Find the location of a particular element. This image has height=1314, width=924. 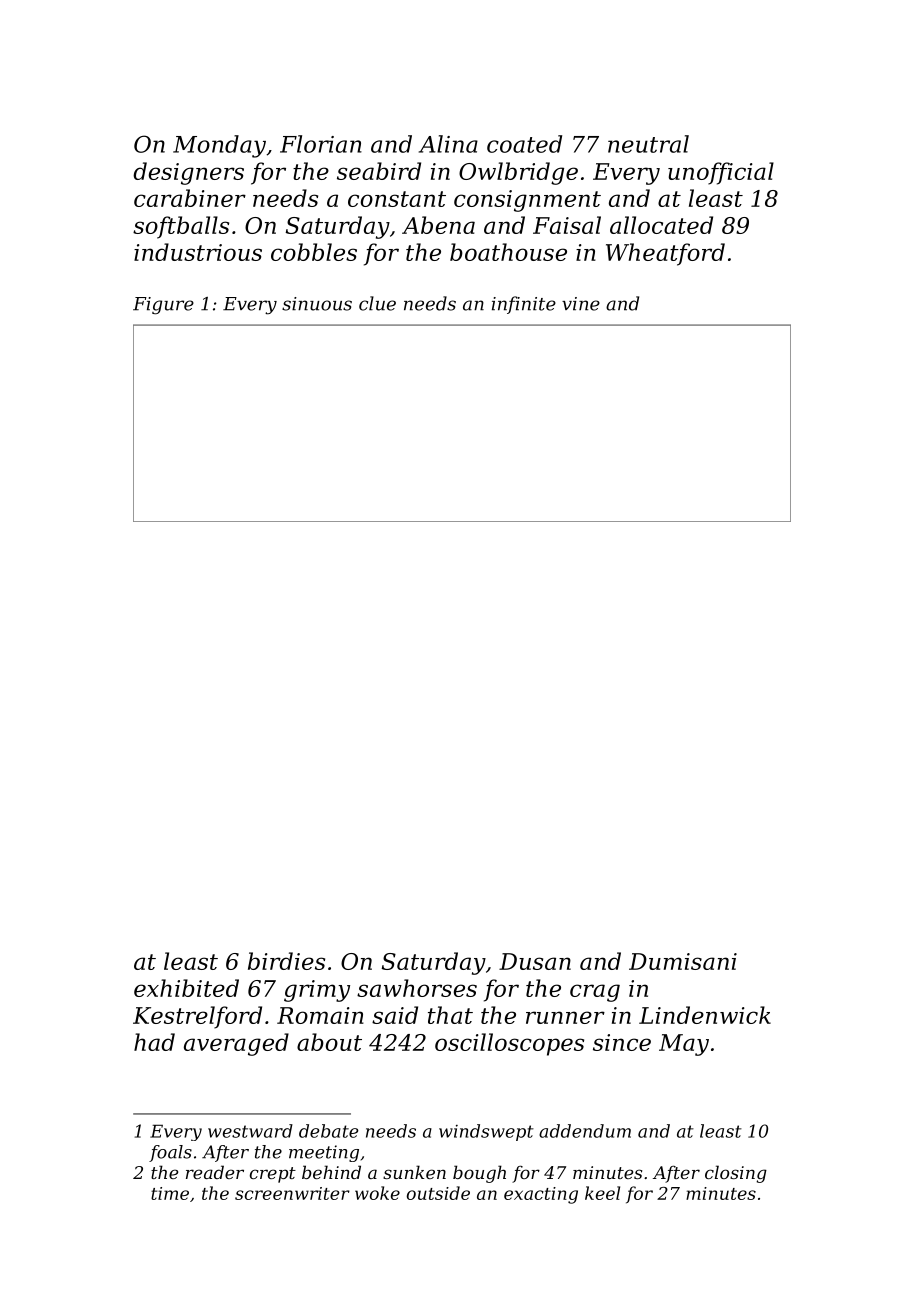

crept is located at coordinates (273, 1175).
